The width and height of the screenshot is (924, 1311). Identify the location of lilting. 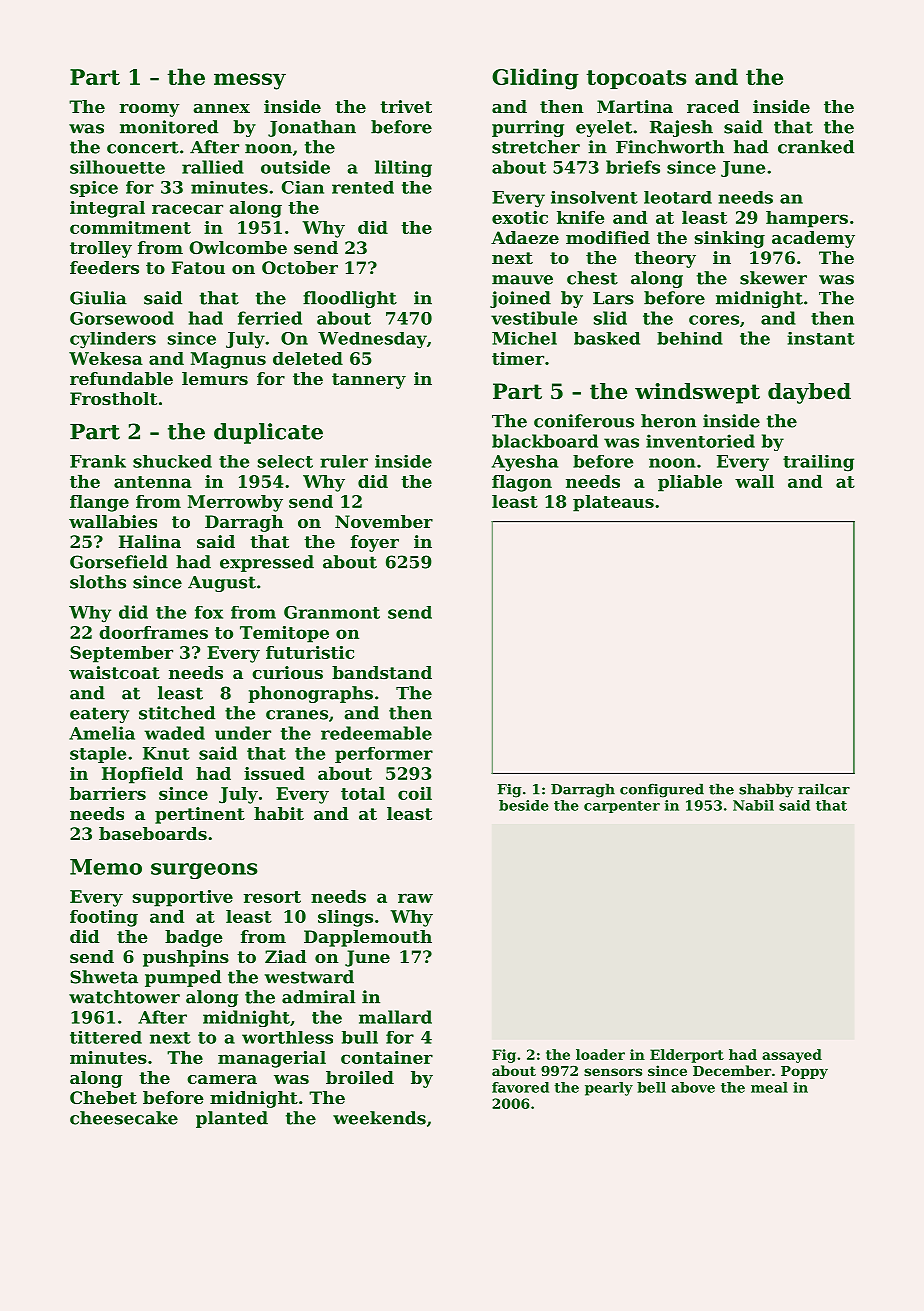
(403, 168).
